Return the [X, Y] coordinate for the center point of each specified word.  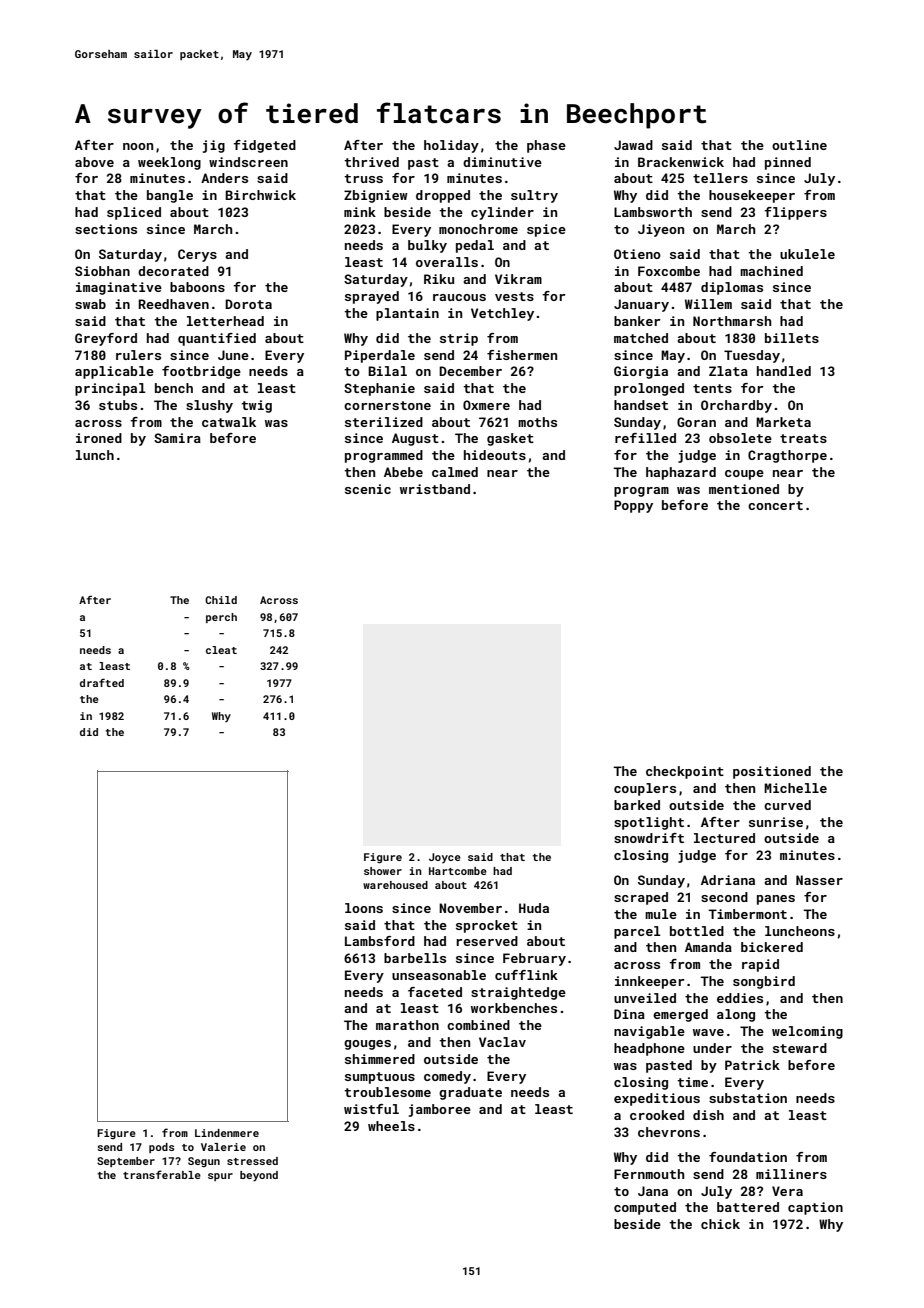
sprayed [372, 297]
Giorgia [641, 372]
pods [162, 1148]
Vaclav [502, 1042]
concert [775, 505]
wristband [435, 489]
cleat [221, 650]
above [94, 162]
